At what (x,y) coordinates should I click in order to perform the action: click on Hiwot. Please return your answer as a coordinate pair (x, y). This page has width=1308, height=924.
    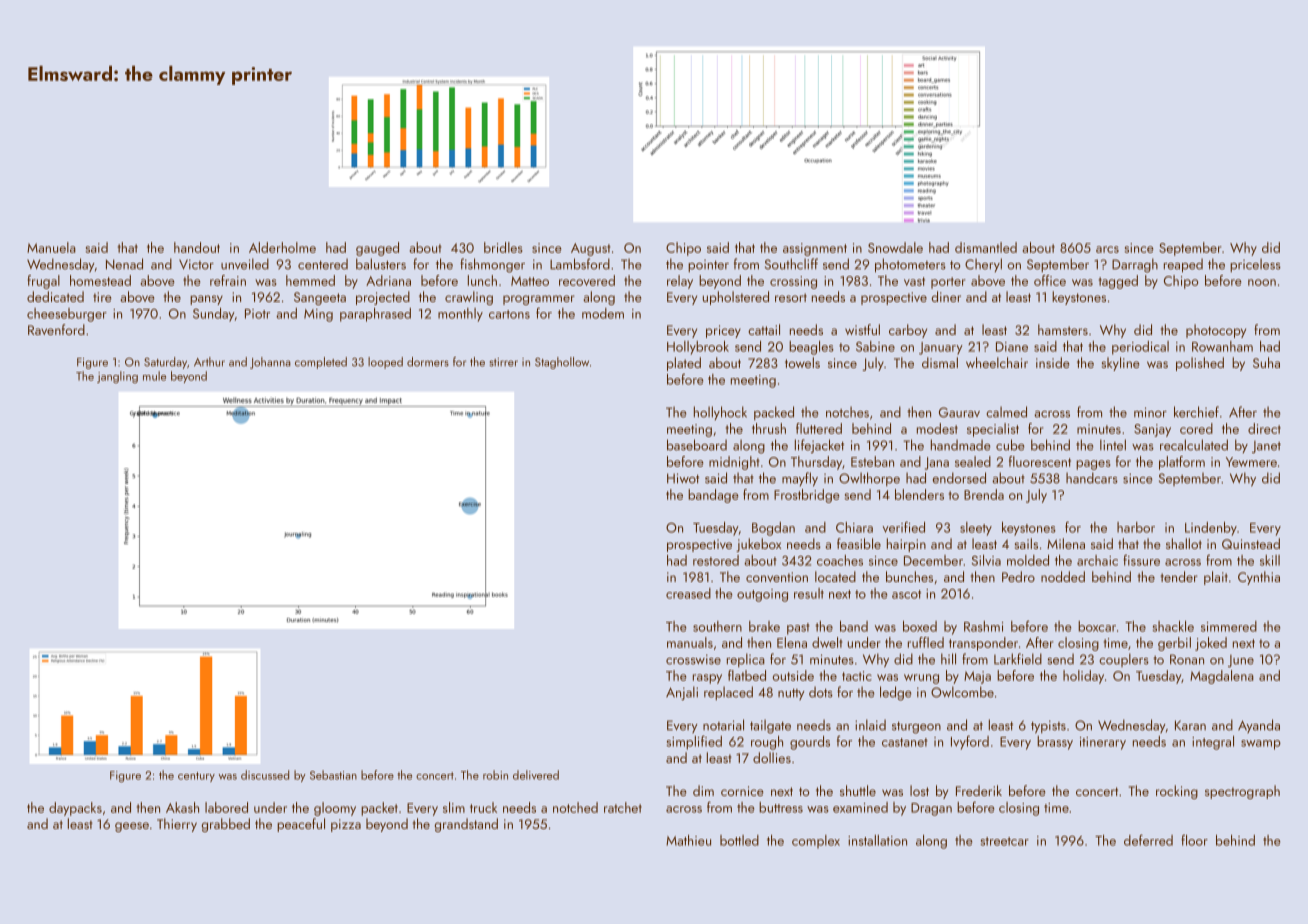
    Looking at the image, I should click on (683, 478).
